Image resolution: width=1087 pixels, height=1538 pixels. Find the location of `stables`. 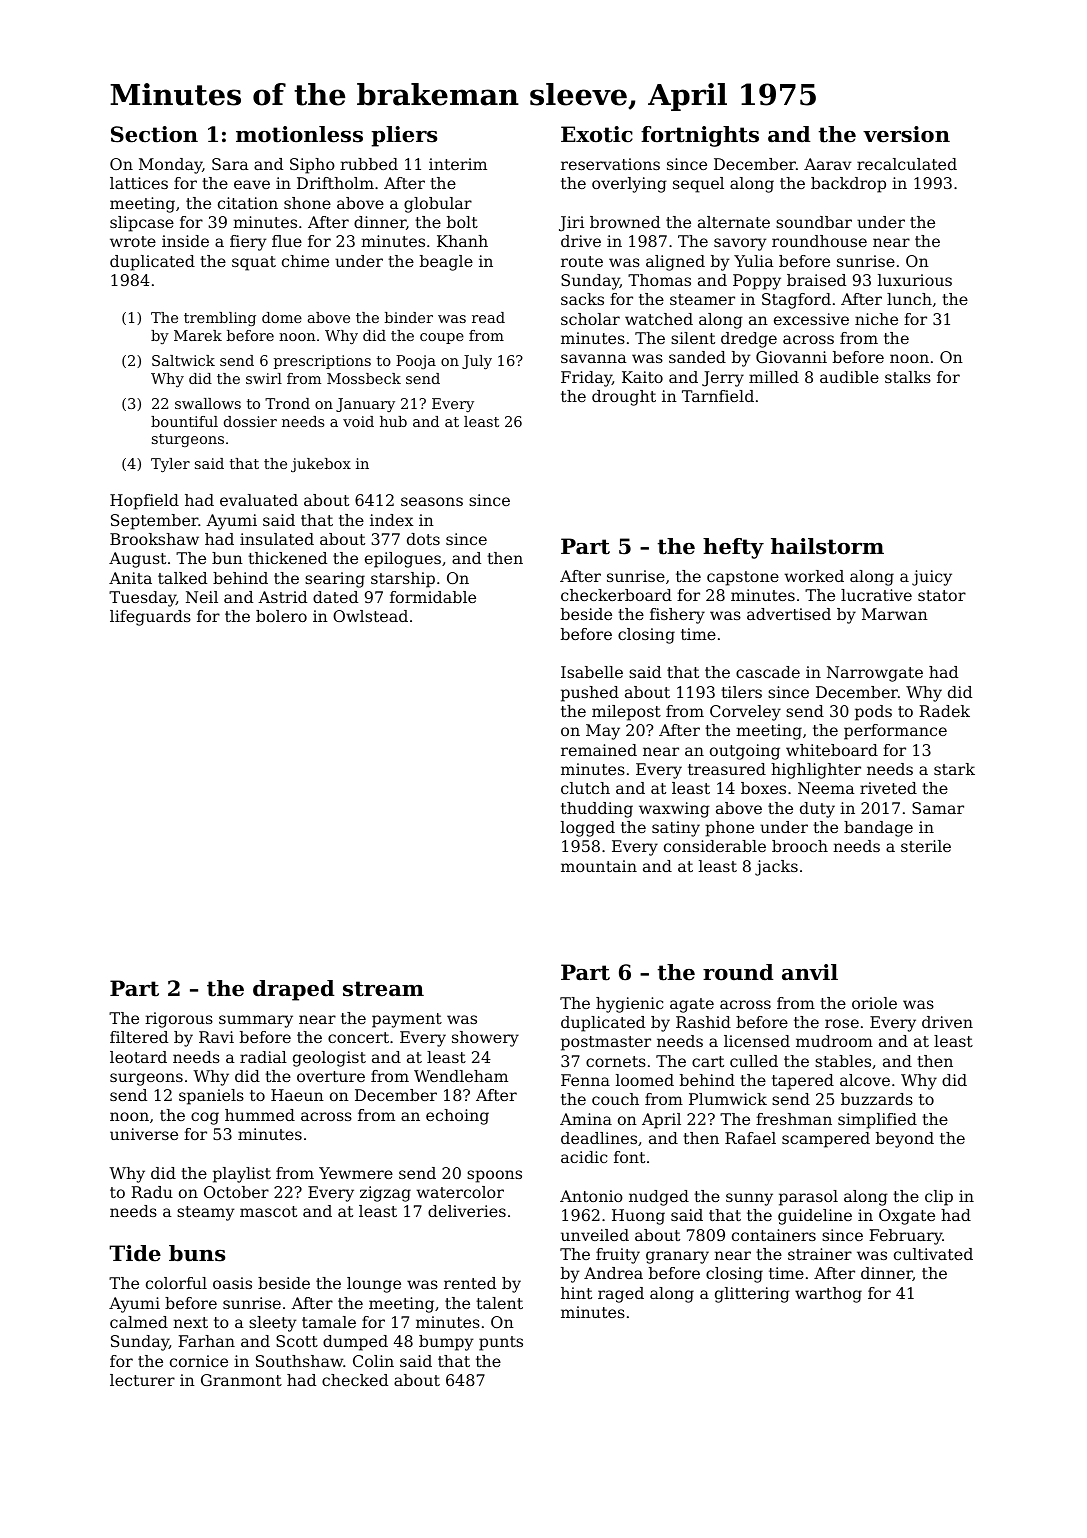

stables is located at coordinates (843, 1061).
